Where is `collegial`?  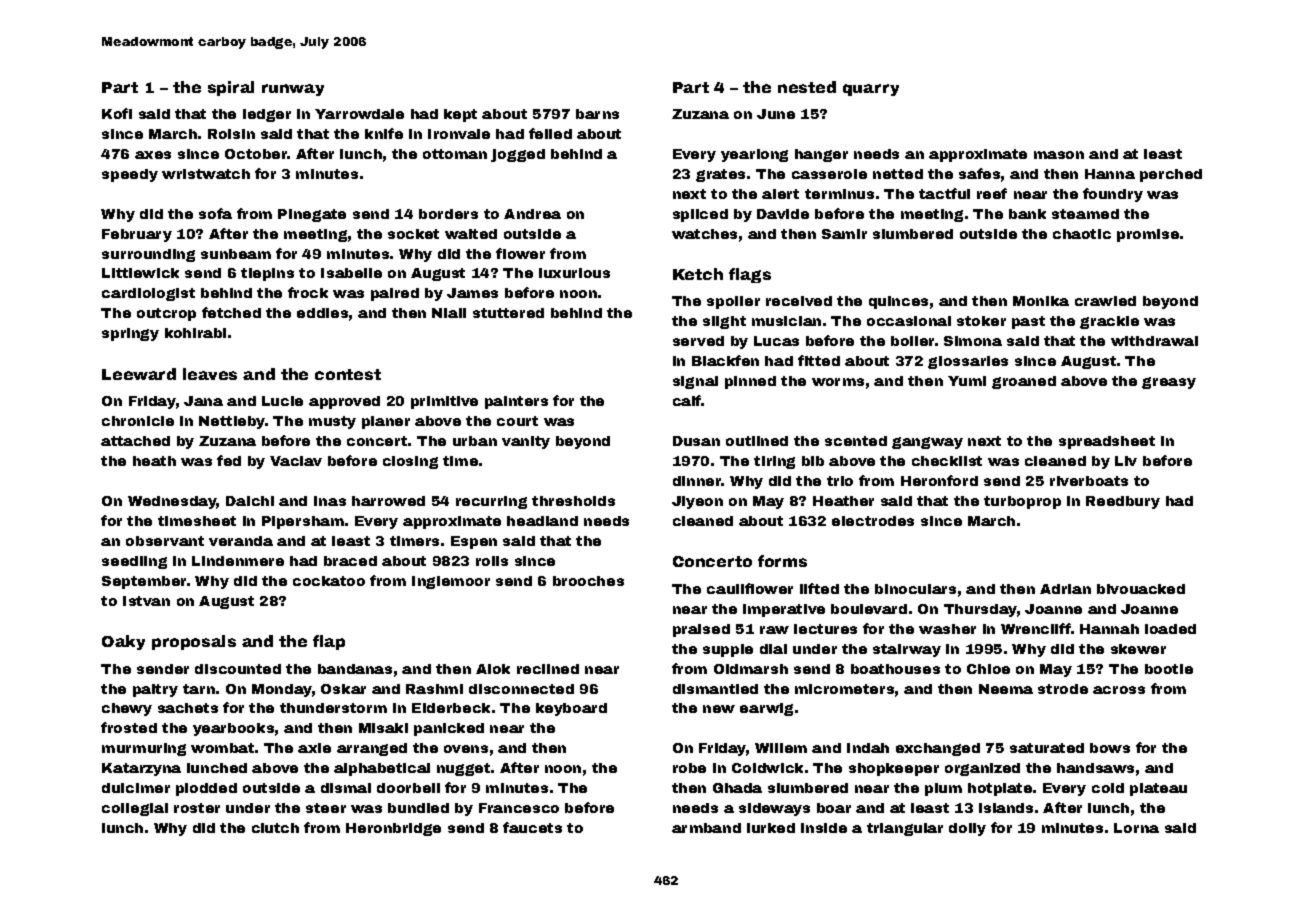 collegial is located at coordinates (135, 809).
